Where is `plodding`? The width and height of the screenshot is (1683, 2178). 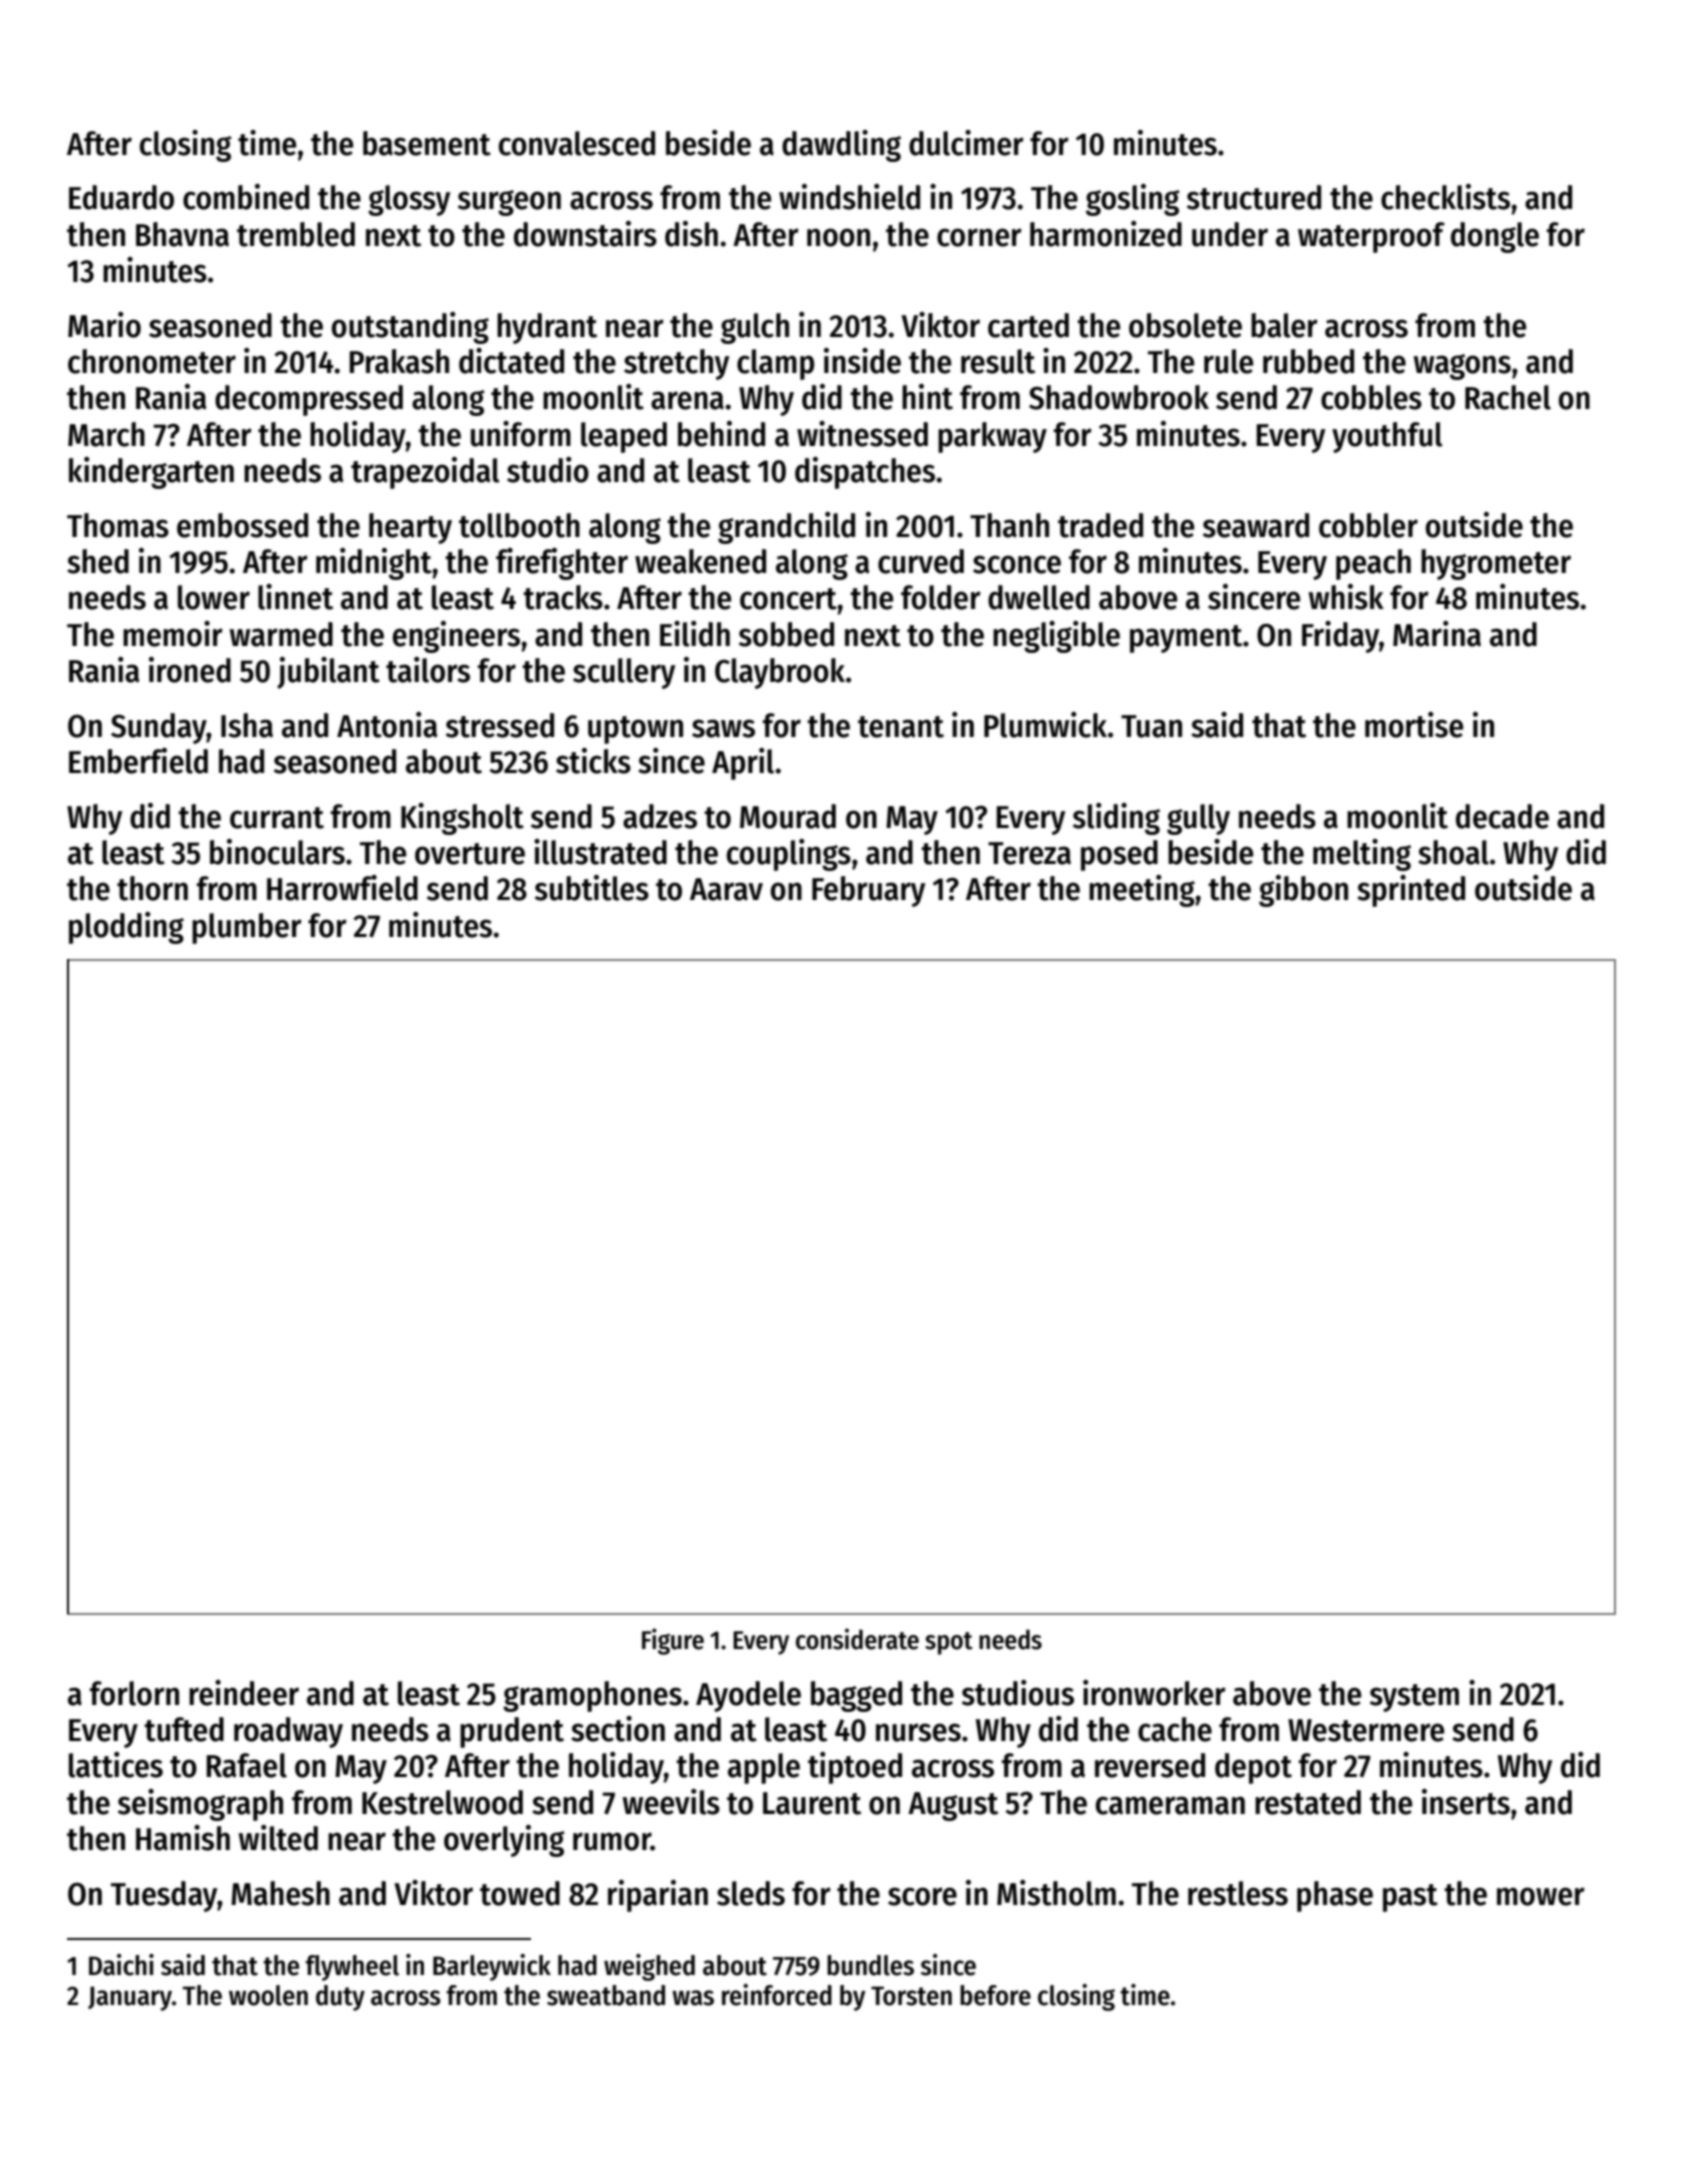 plodding is located at coordinates (126, 928).
